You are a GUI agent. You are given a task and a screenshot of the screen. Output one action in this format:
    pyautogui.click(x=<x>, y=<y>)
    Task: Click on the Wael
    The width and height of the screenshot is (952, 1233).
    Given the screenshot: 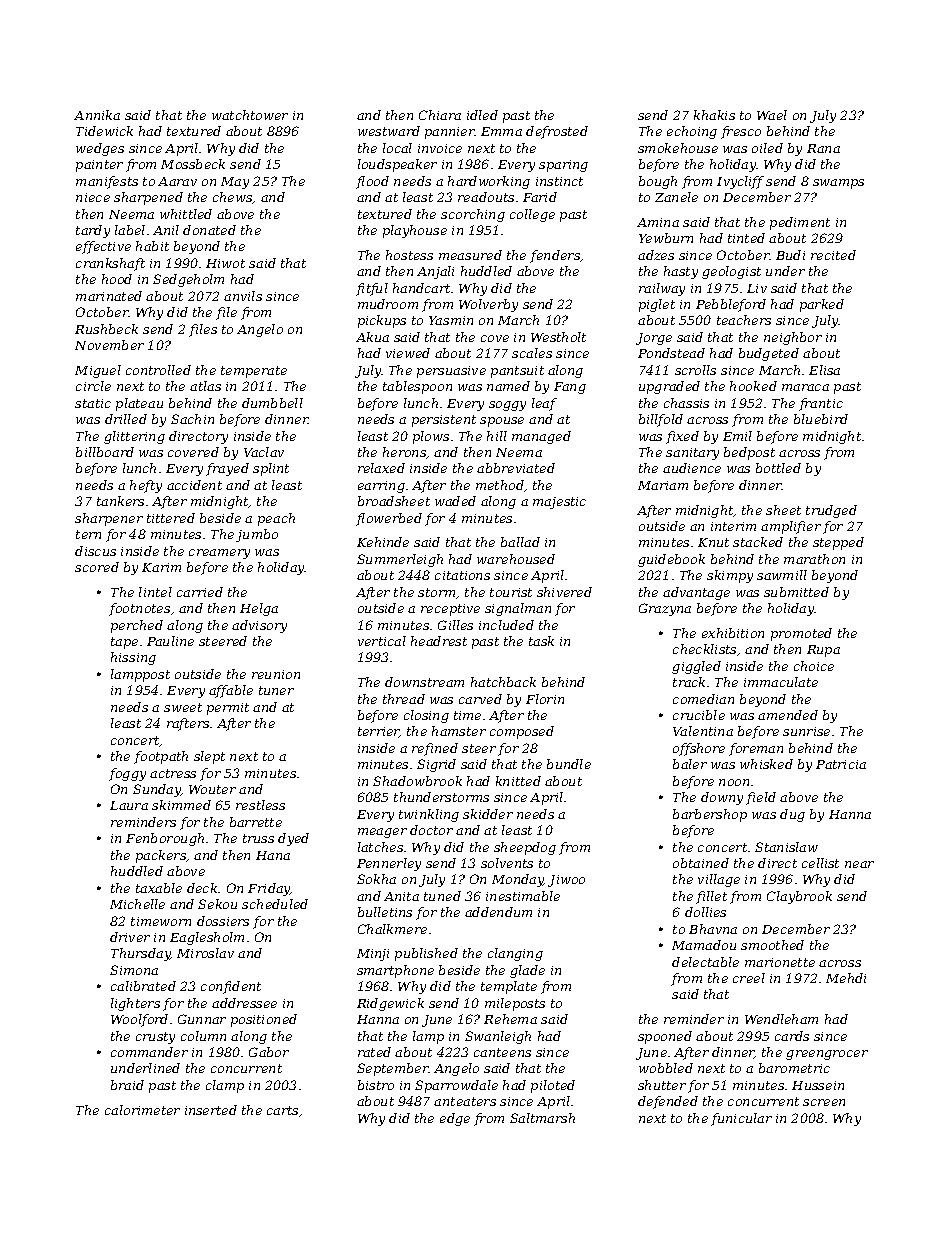 What is the action you would take?
    pyautogui.click(x=772, y=115)
